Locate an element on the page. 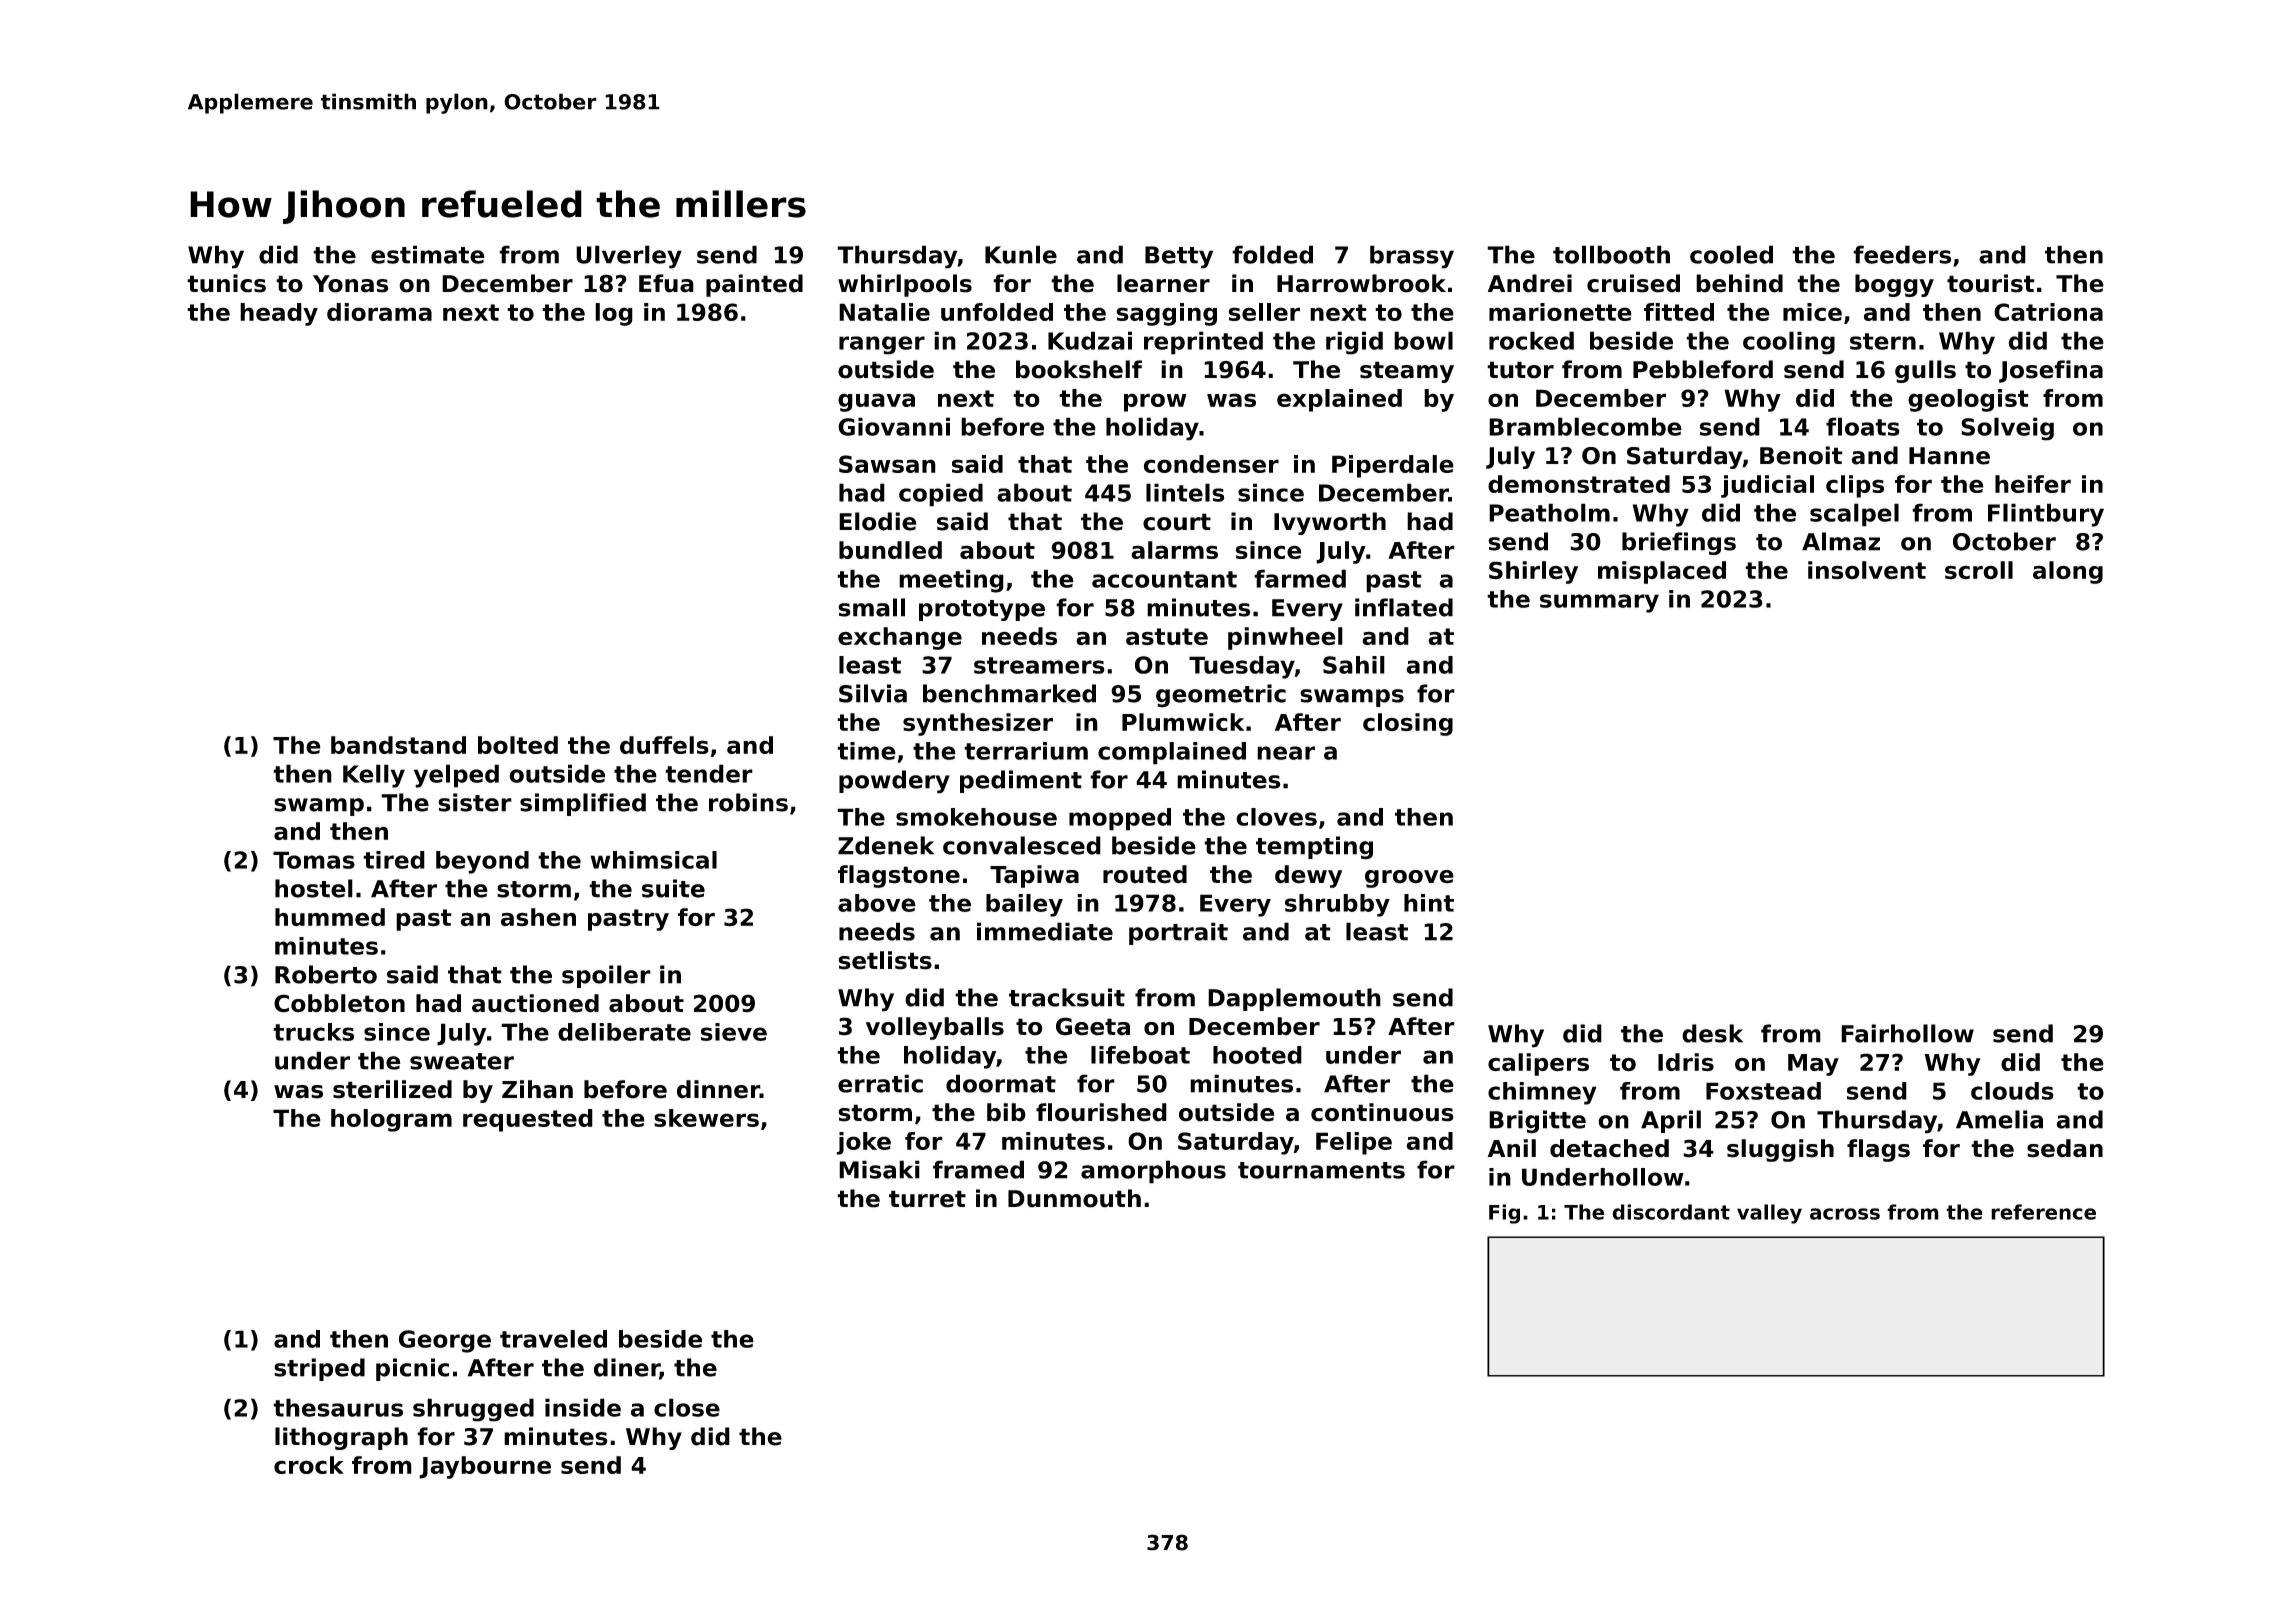 This document has width=2292, height=1620. crock is located at coordinates (309, 1465).
